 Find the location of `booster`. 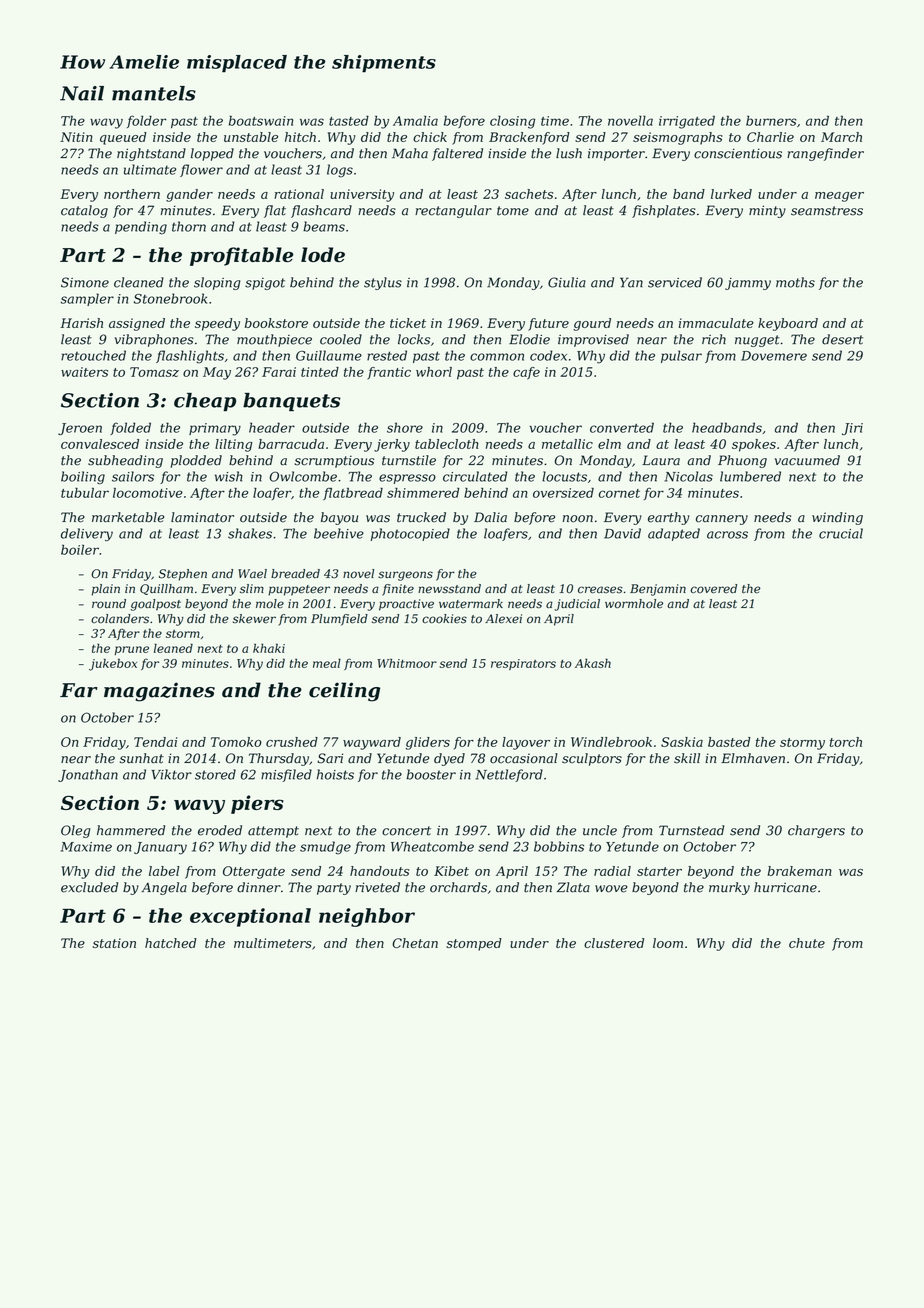

booster is located at coordinates (431, 774).
